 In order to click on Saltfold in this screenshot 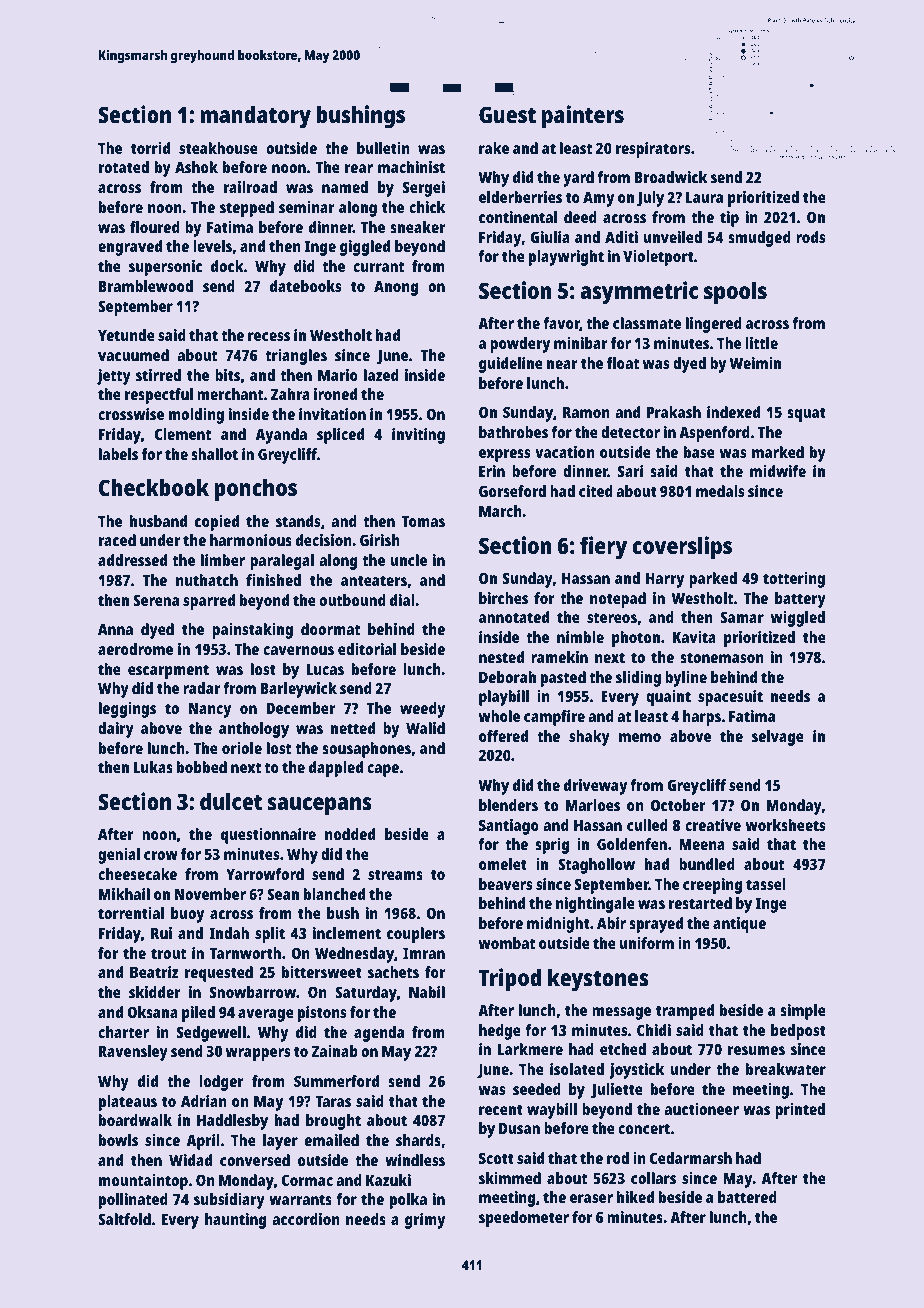, I will do `click(124, 1219)`.
